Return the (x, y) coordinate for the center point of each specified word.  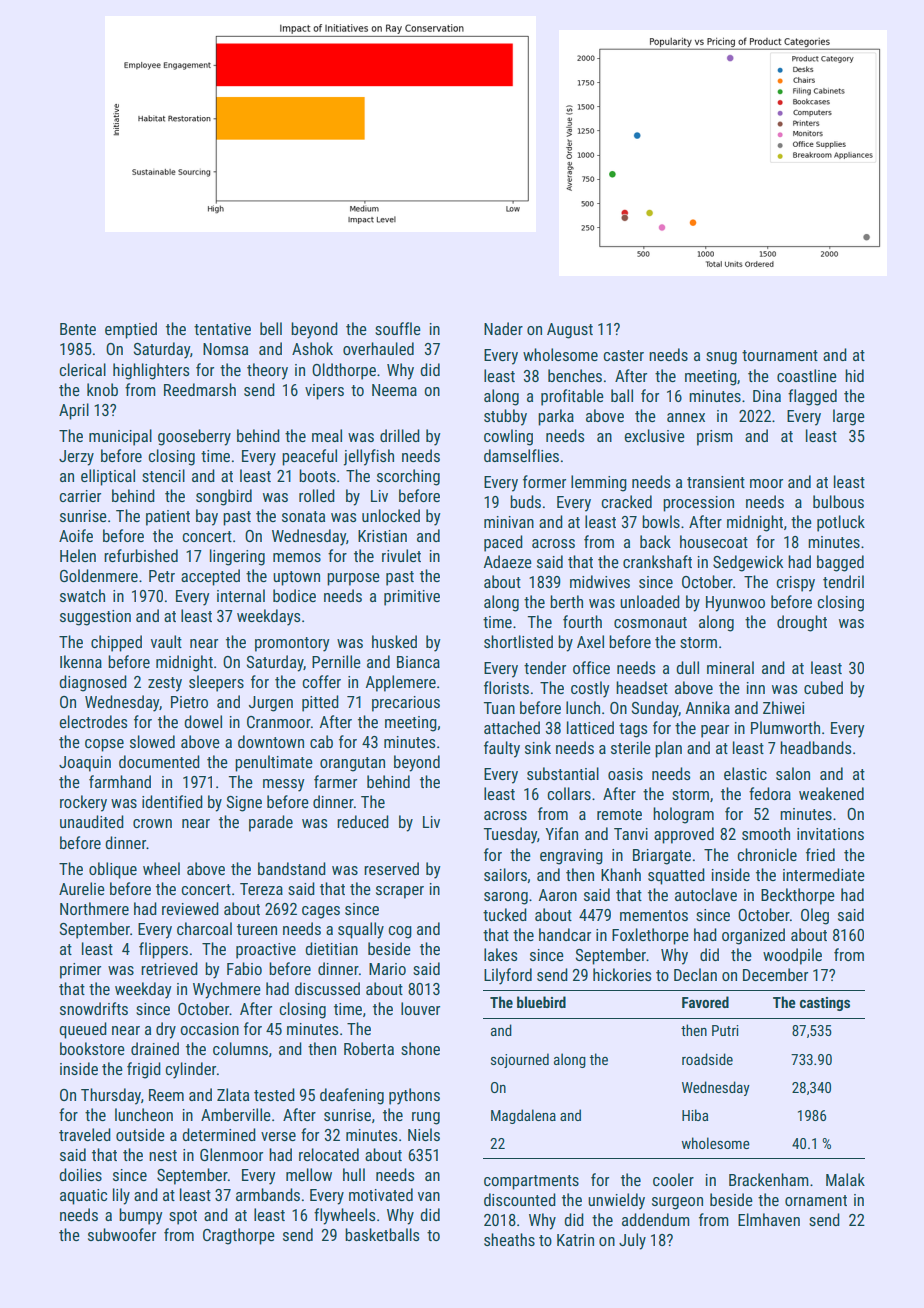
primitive (412, 598)
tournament (780, 355)
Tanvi (631, 834)
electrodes (94, 721)
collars (569, 793)
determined (219, 1134)
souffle (398, 328)
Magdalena (523, 1116)
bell (271, 328)
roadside (707, 1059)
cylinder (191, 1070)
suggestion (95, 618)
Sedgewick (748, 563)
